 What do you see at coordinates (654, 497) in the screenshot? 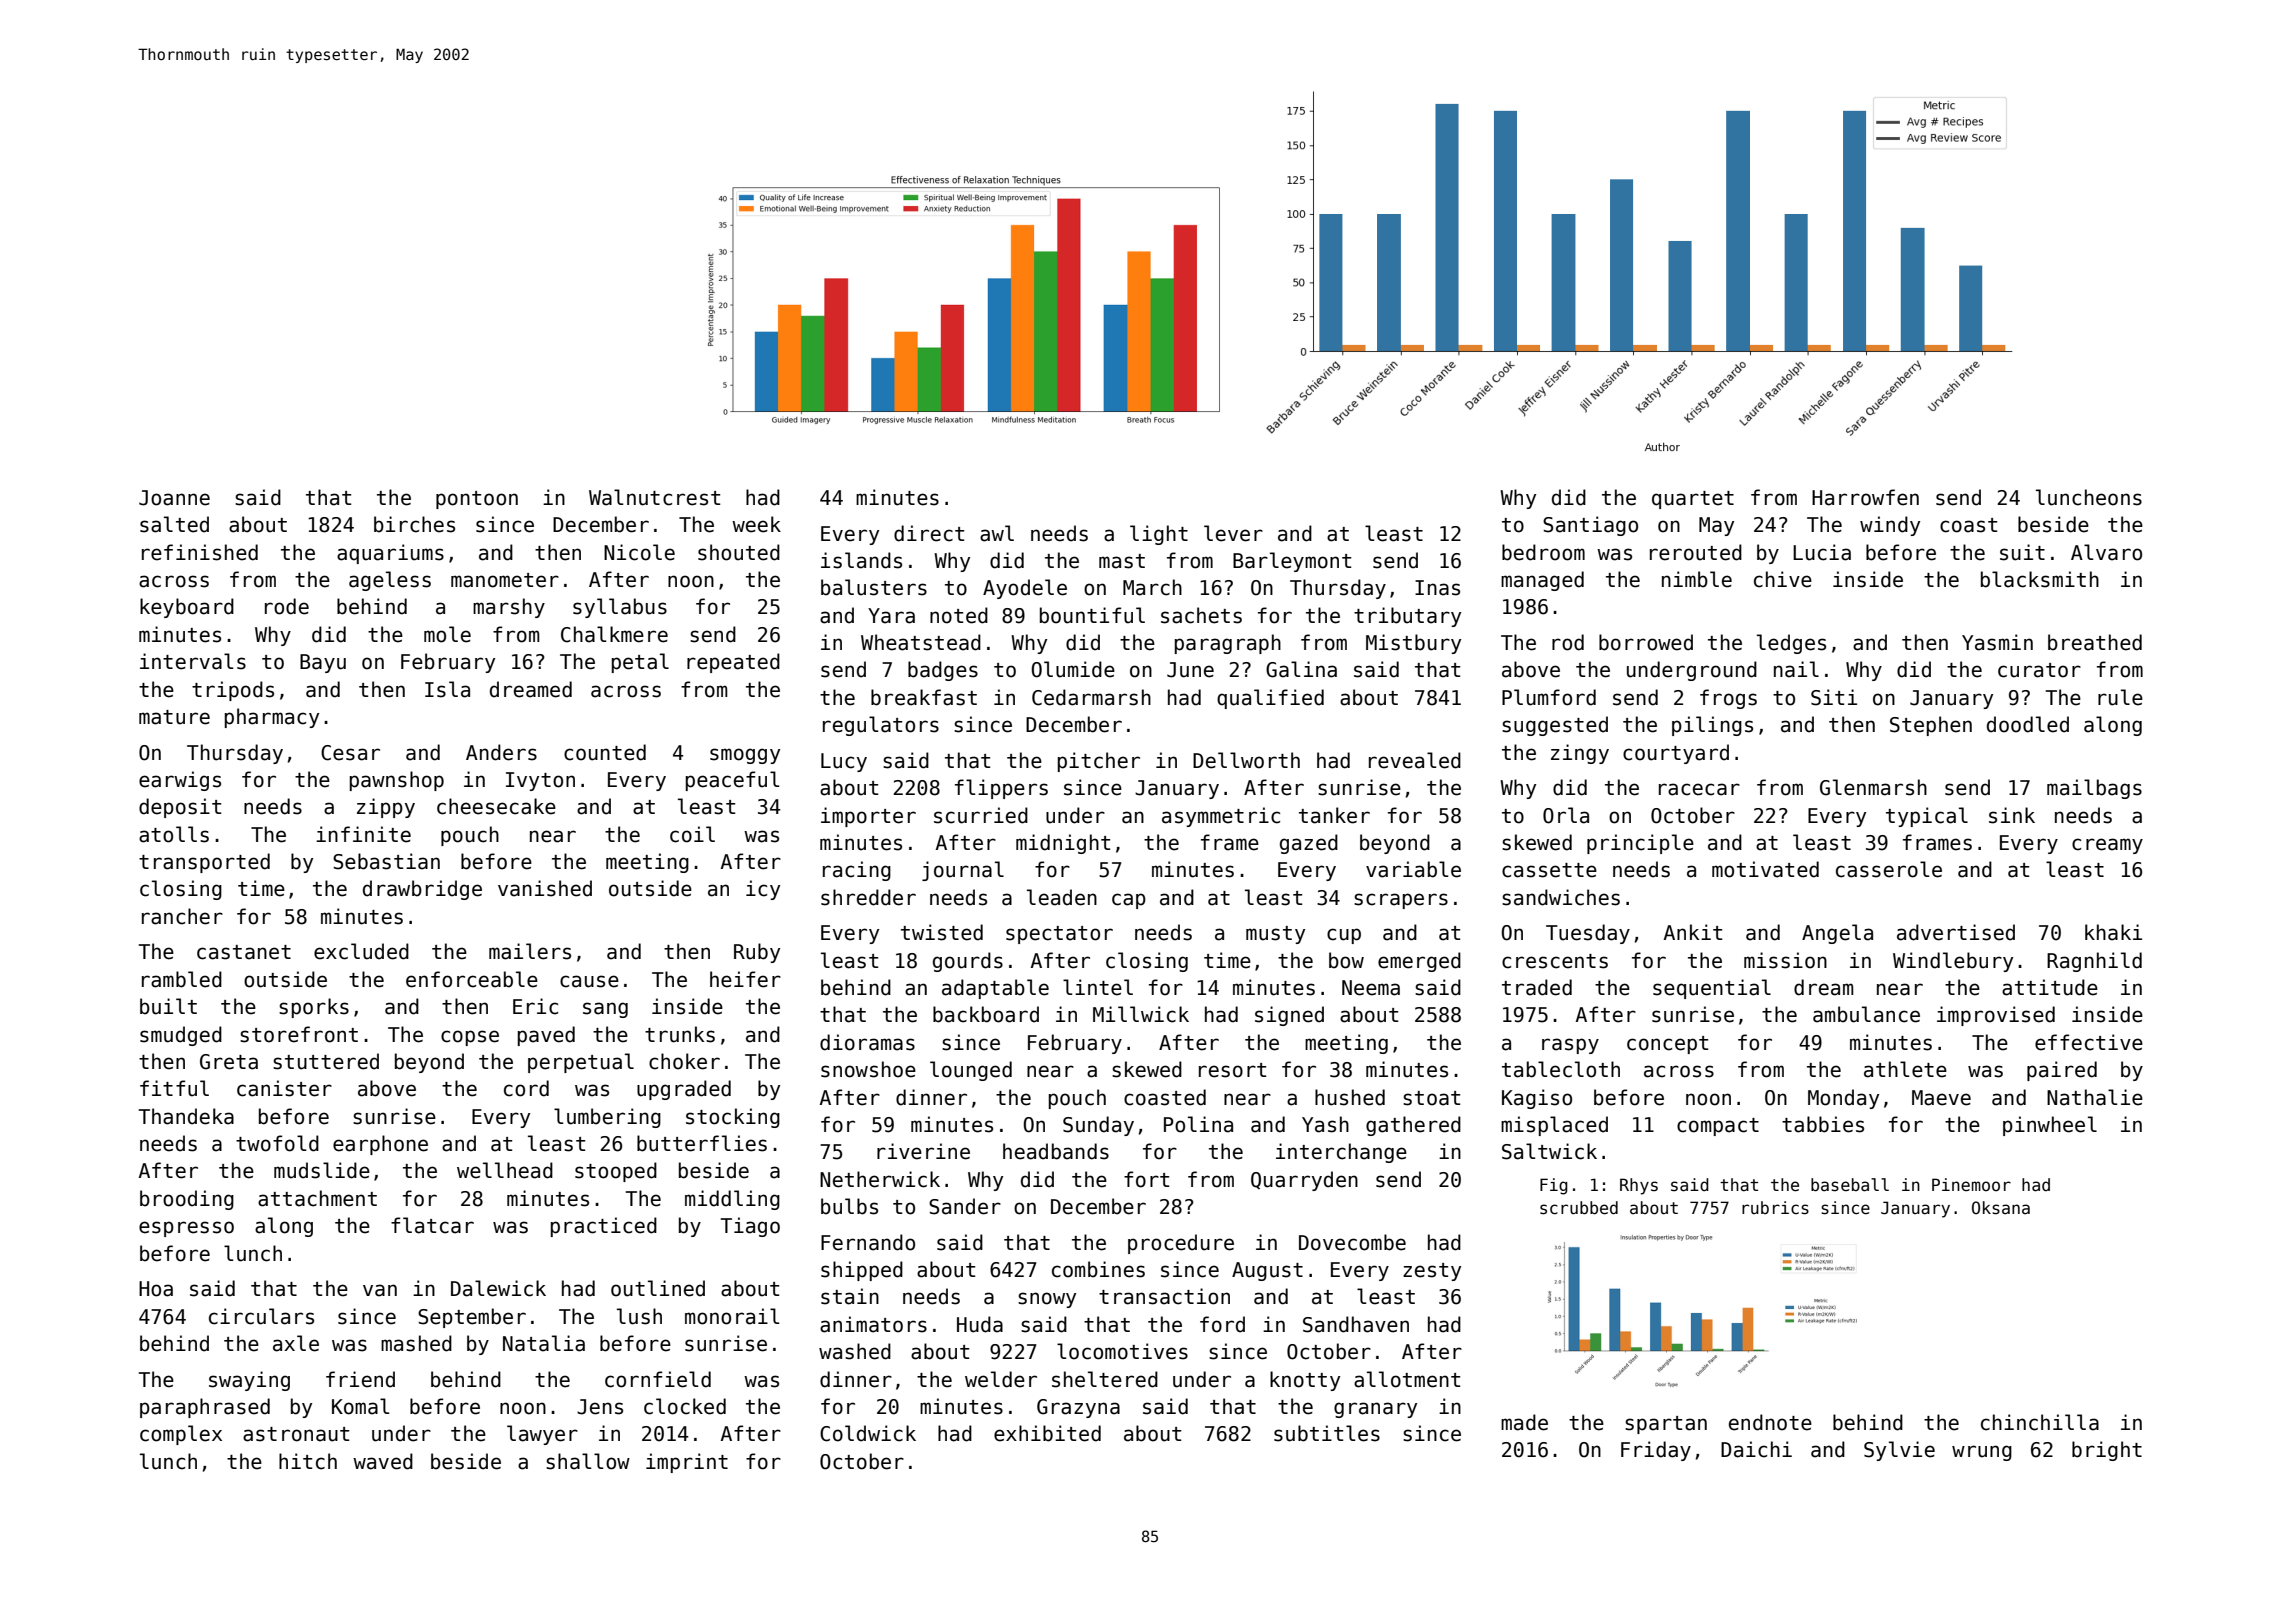
I see `Walnutcrest` at bounding box center [654, 497].
